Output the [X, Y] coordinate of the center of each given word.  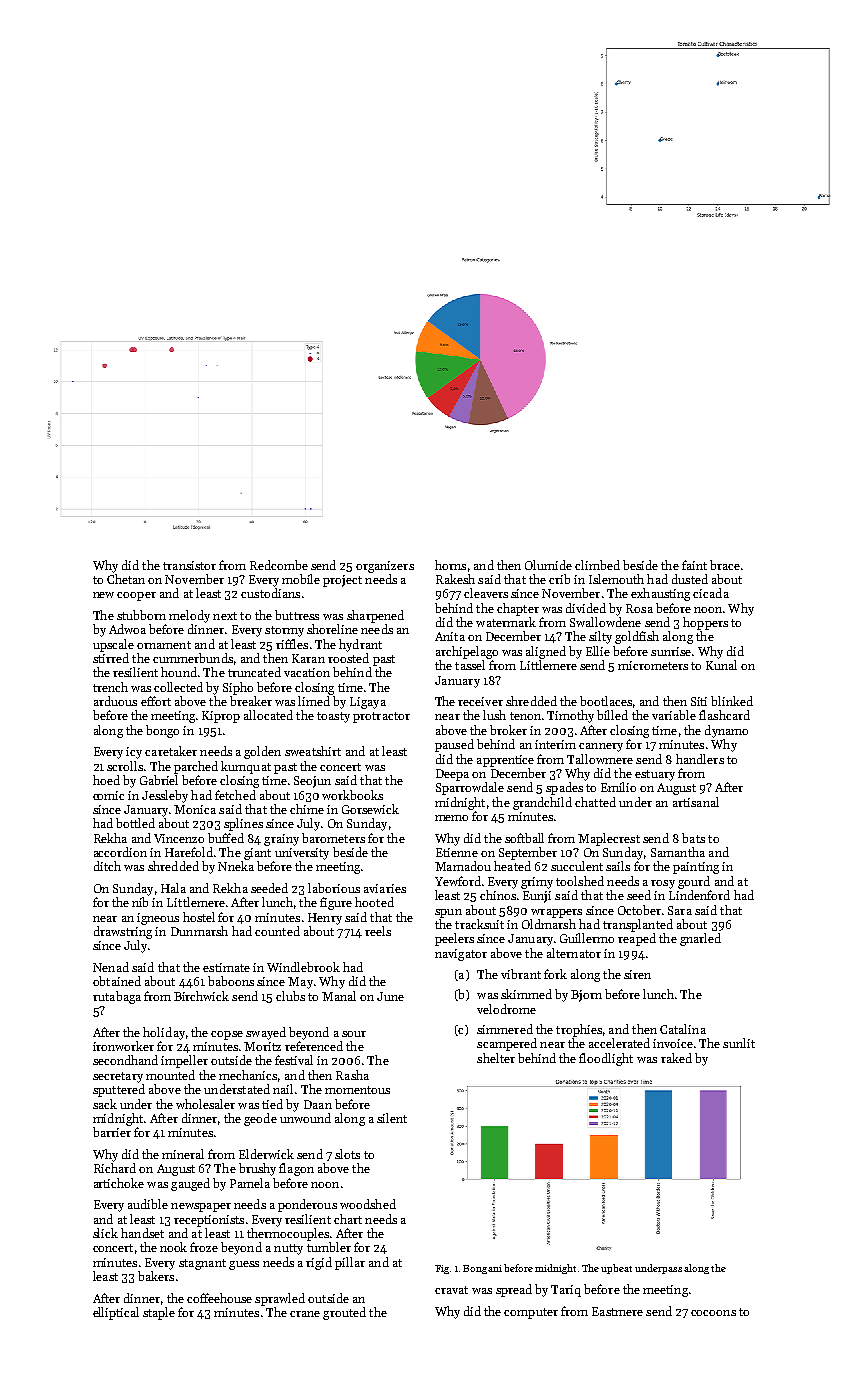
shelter [496, 1058]
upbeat [616, 1269]
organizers [385, 567]
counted [277, 931]
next [225, 616]
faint [694, 565]
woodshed [368, 1204]
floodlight [606, 1059]
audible [148, 1204]
